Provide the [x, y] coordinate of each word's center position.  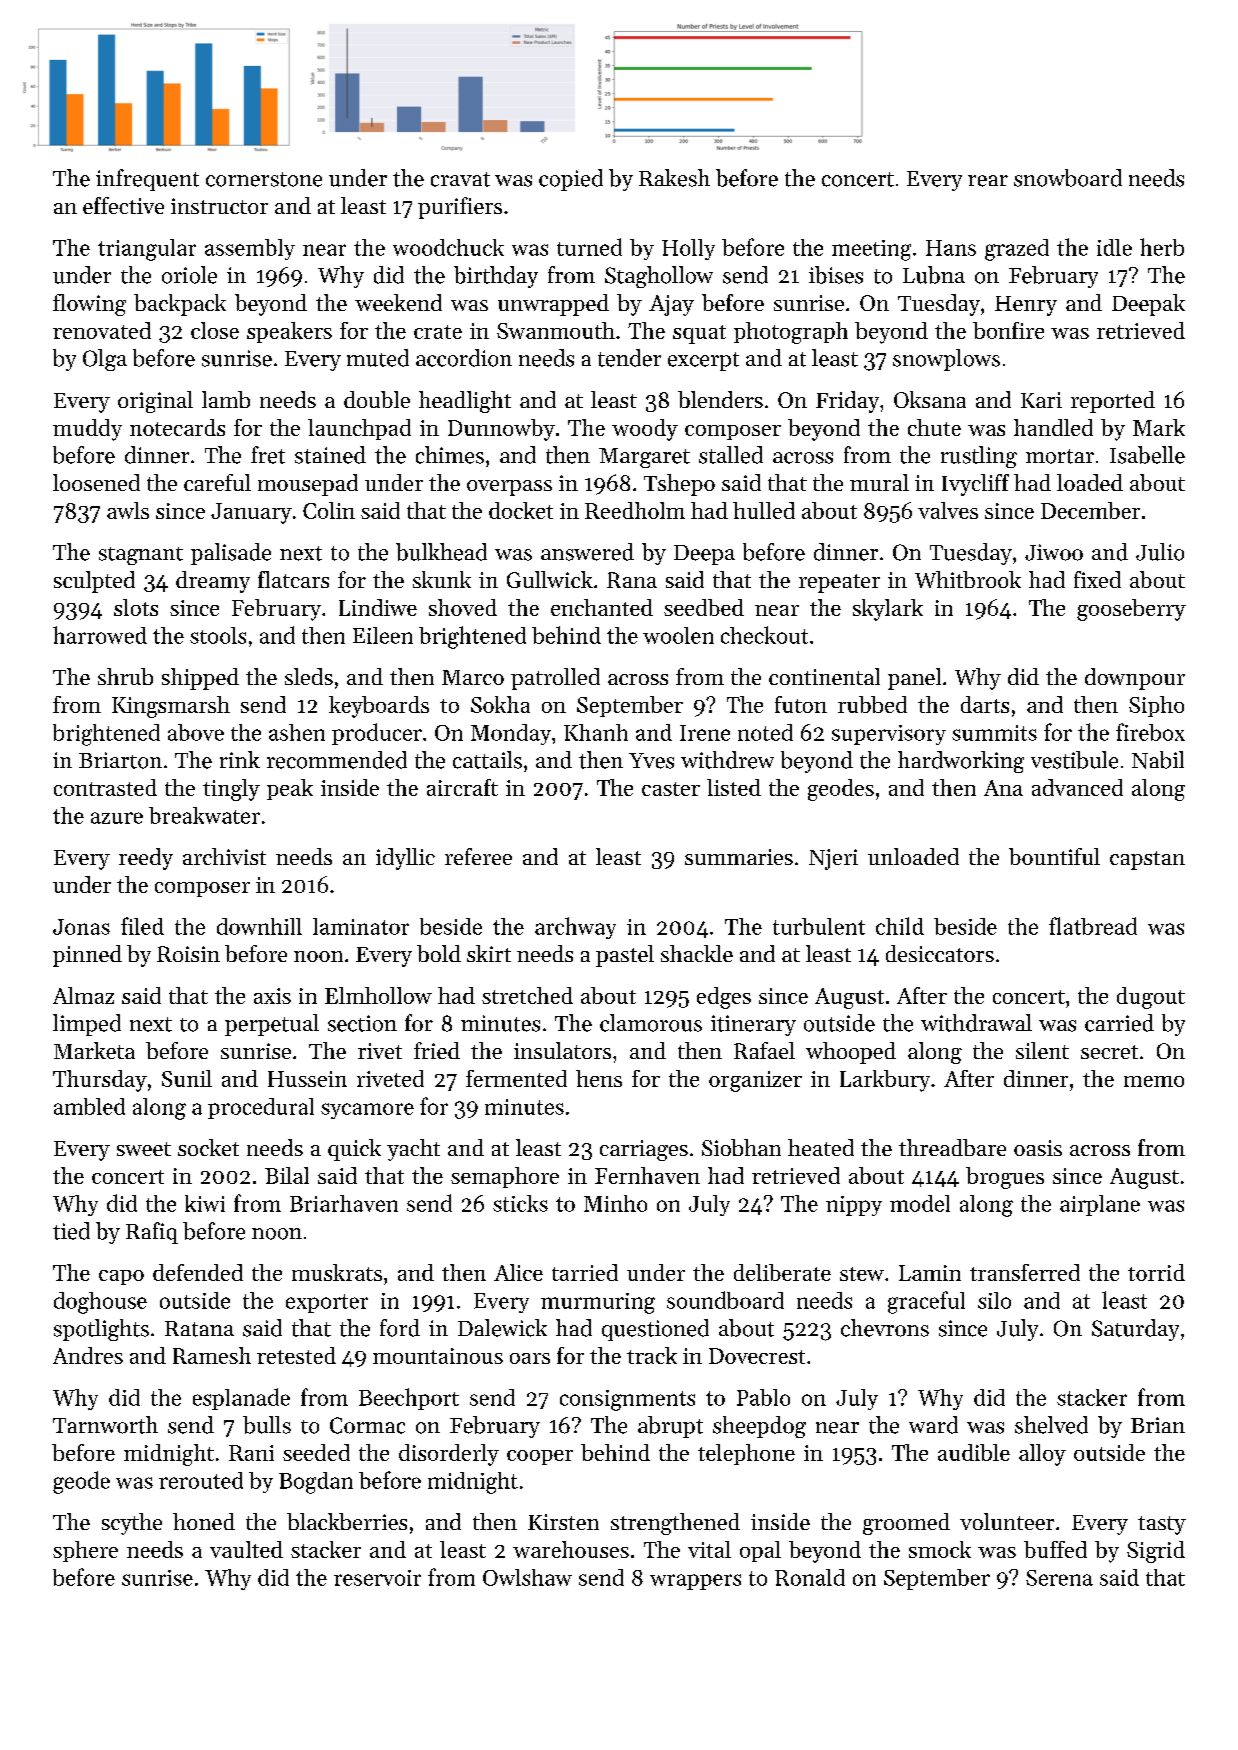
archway [575, 928]
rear [988, 181]
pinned [87, 956]
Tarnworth [105, 1425]
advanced [1077, 787]
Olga [105, 360]
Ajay [671, 305]
